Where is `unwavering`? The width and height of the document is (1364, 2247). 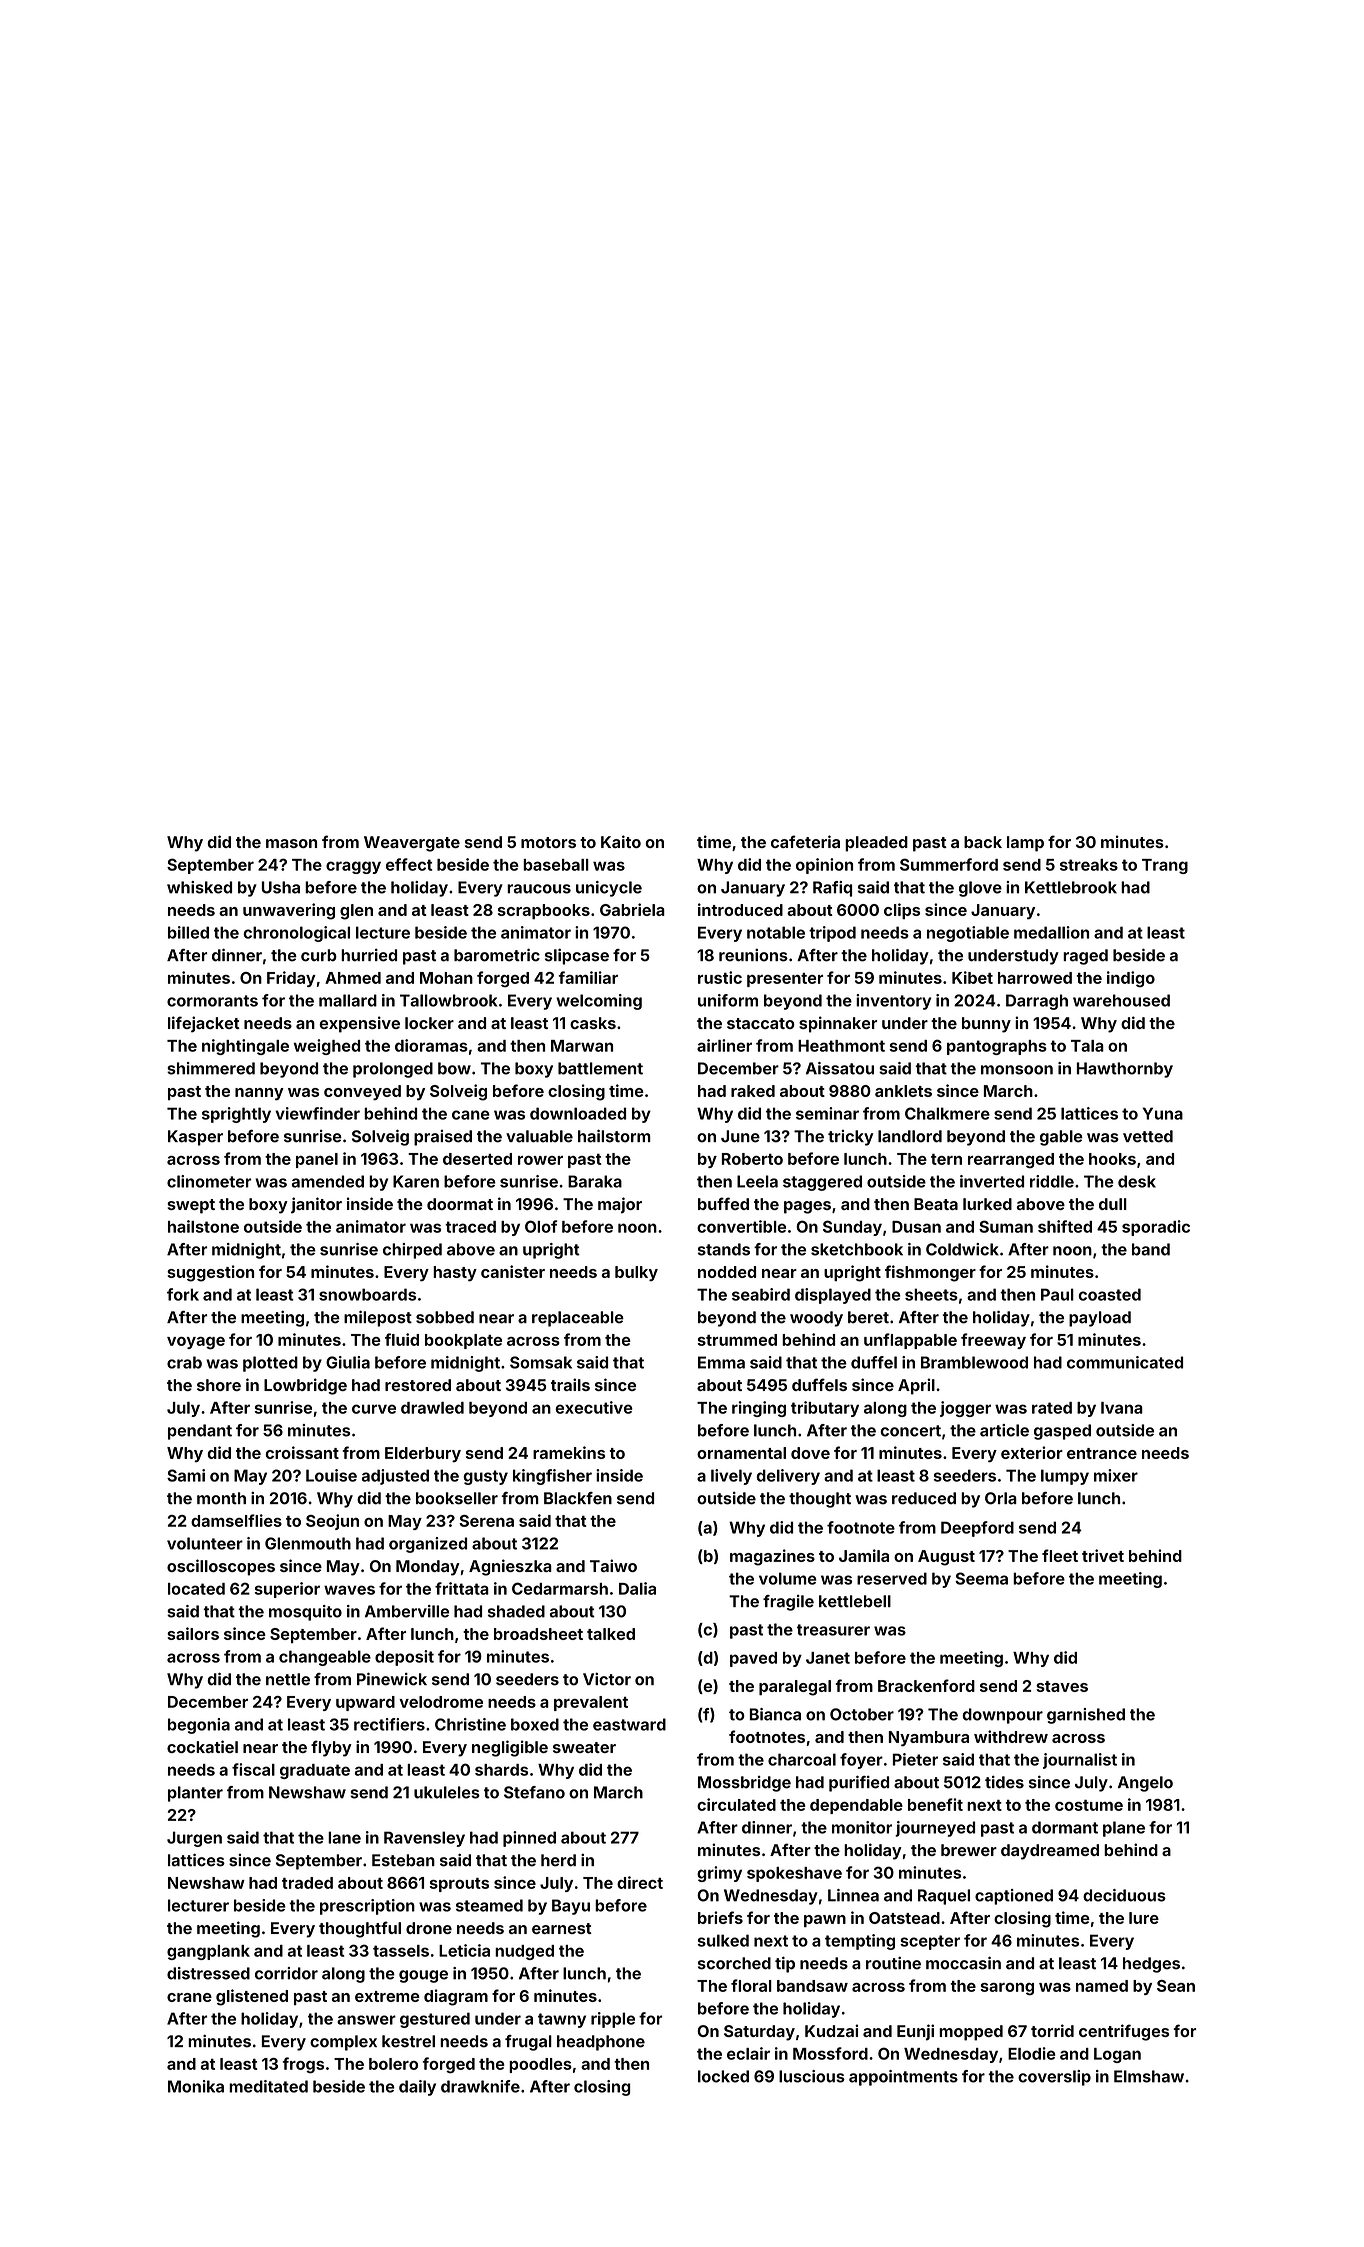
unwavering is located at coordinates (289, 911).
